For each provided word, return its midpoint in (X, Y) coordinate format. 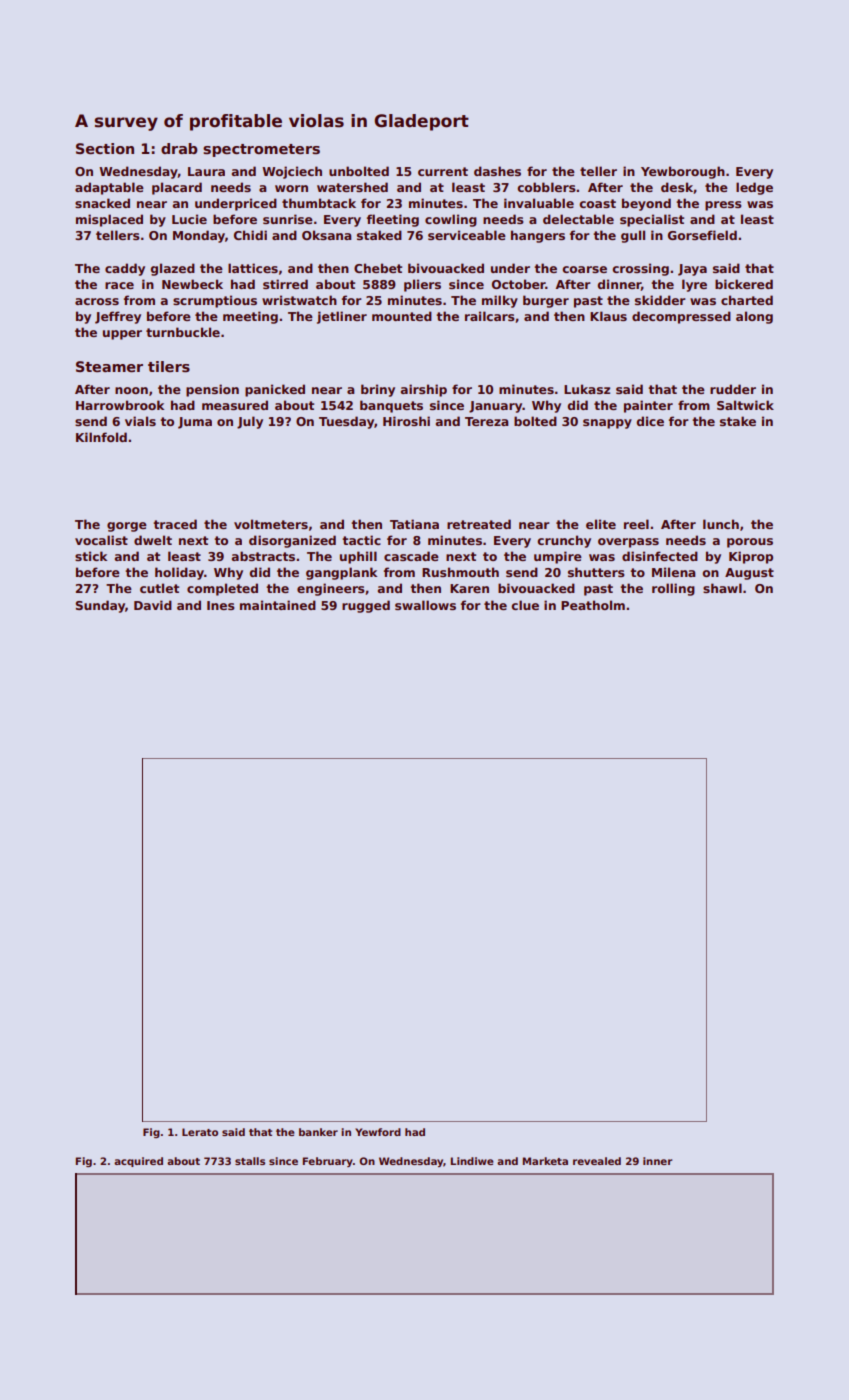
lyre (694, 285)
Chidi (250, 235)
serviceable (467, 235)
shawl (722, 588)
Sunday (100, 606)
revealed (597, 1161)
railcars (490, 316)
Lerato (200, 1132)
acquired (138, 1162)
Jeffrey (118, 317)
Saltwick (745, 405)
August (749, 574)
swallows (425, 605)
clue (525, 605)
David (153, 605)
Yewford (378, 1132)
